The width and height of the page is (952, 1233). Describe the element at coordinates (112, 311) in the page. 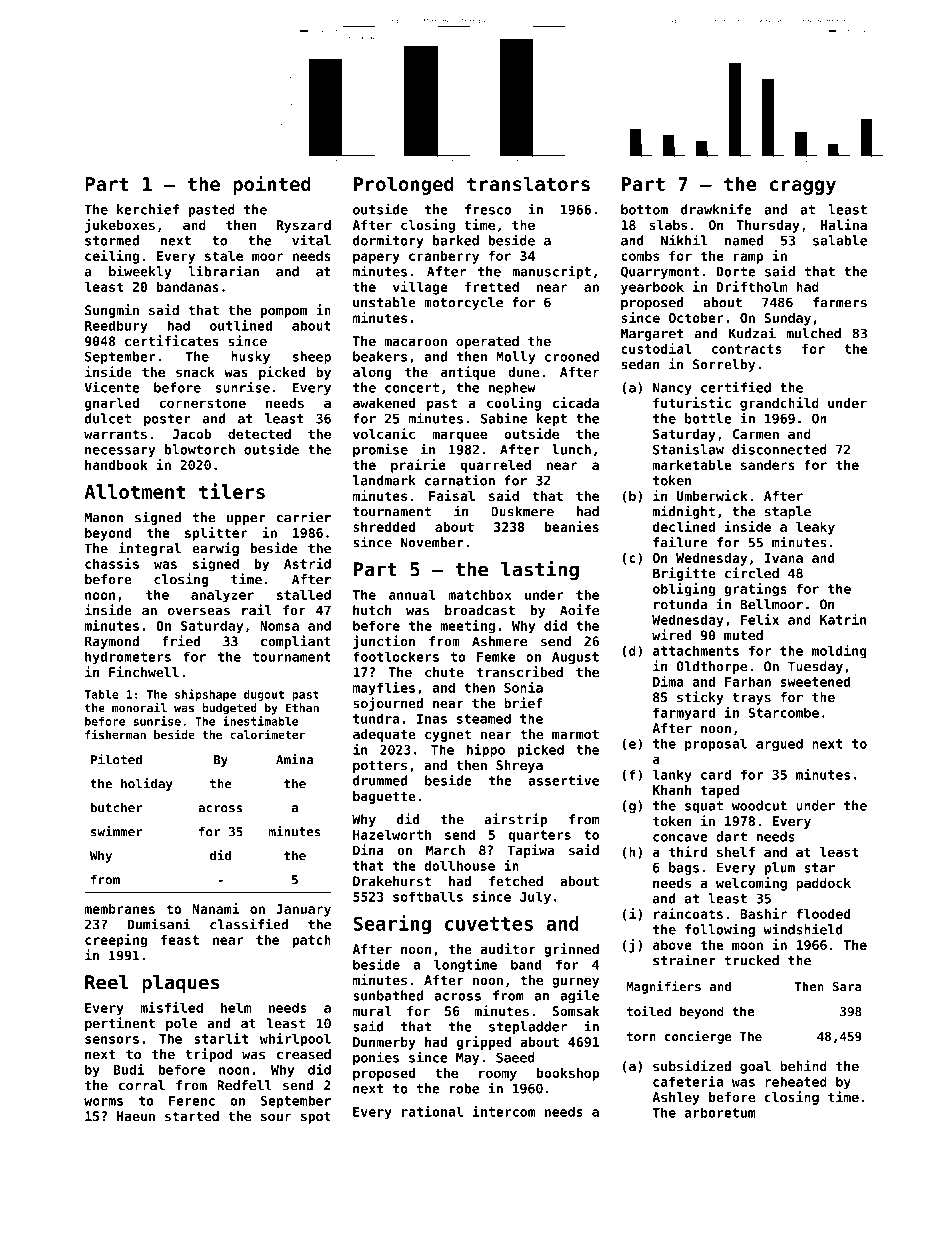

I see `Sungmin` at that location.
